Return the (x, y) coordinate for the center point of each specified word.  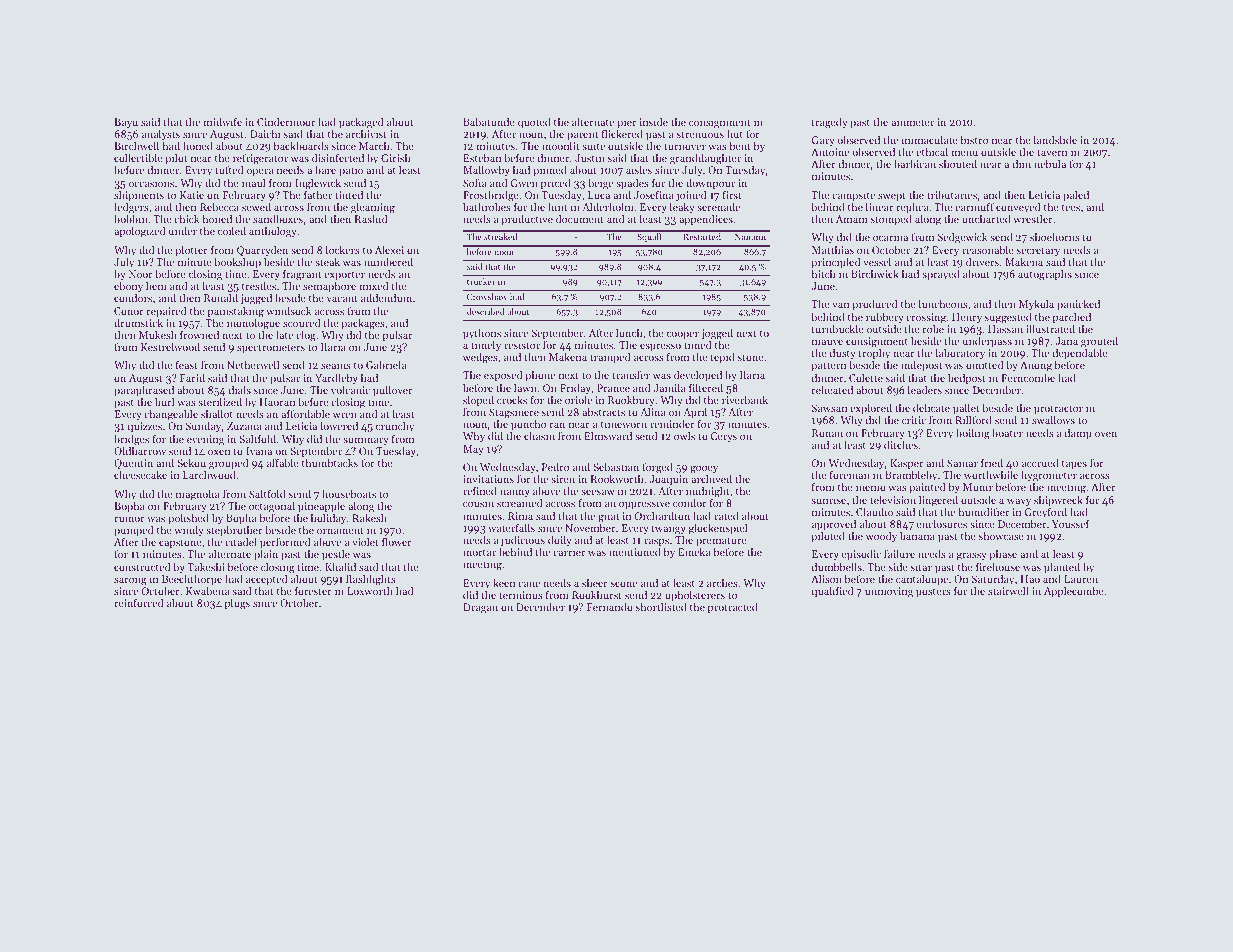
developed (698, 376)
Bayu (126, 123)
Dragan (480, 608)
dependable (1080, 355)
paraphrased (144, 391)
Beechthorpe (192, 580)
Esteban (482, 157)
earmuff (974, 206)
